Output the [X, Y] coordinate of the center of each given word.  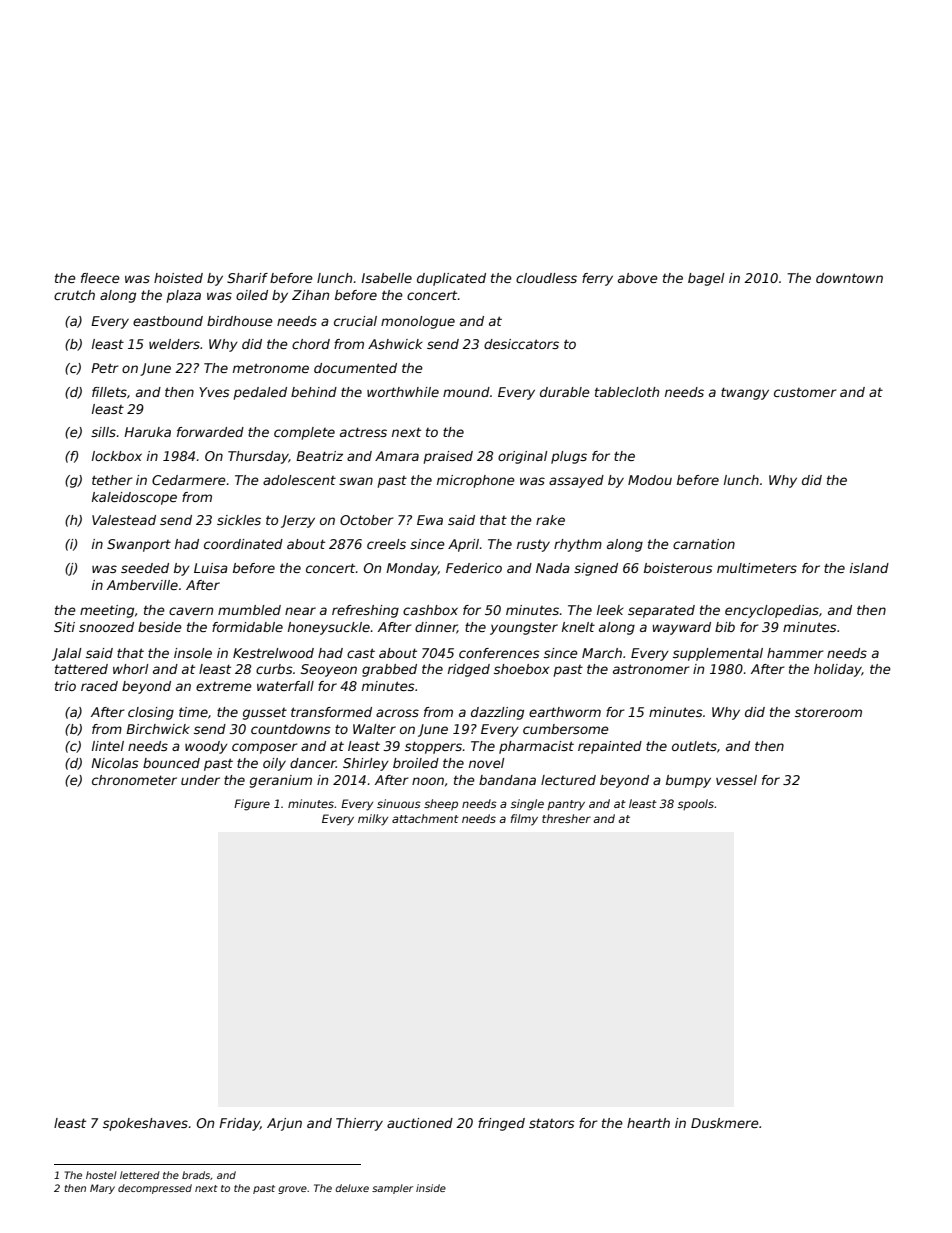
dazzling [497, 713]
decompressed [155, 1189]
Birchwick [158, 729]
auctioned [420, 1123]
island [869, 568]
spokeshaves [145, 1124]
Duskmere [725, 1123]
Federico [474, 568]
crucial [355, 321]
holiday [838, 670]
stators [552, 1123]
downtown [849, 278]
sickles [239, 520]
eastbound [168, 321]
